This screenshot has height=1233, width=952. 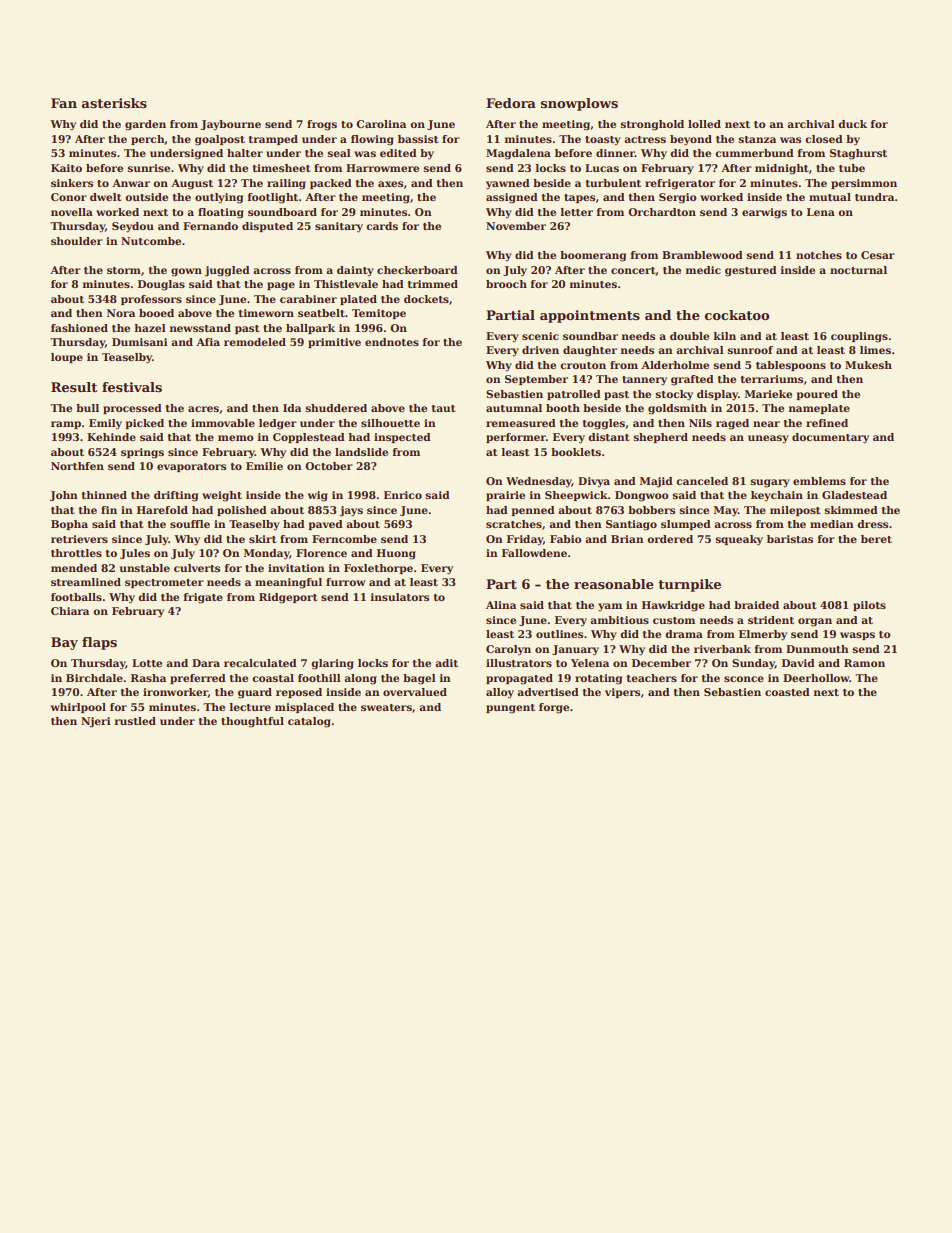 What do you see at coordinates (106, 197) in the screenshot?
I see `dwelt` at bounding box center [106, 197].
